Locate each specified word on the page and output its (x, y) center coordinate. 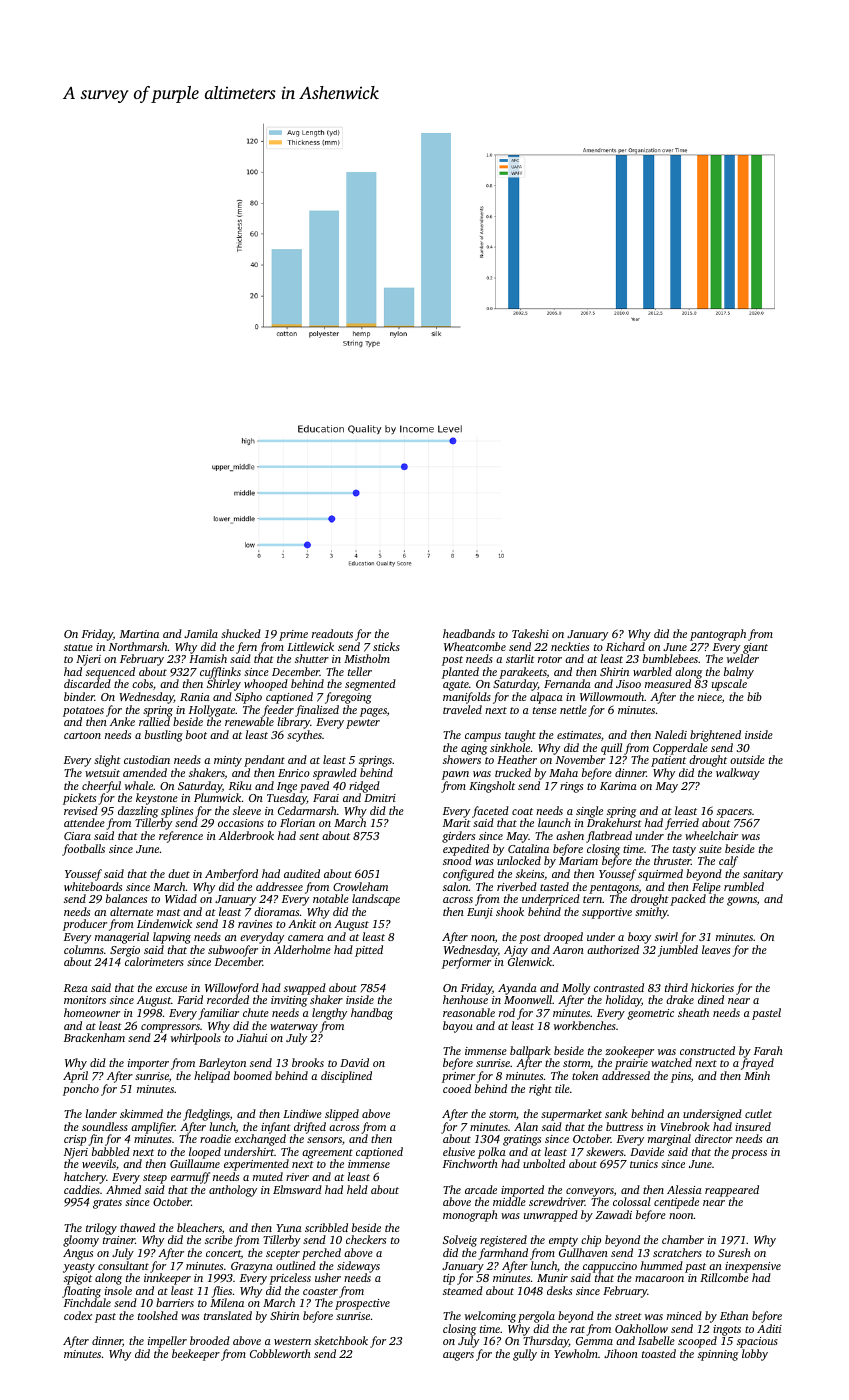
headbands (469, 633)
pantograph (718, 635)
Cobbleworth (280, 1353)
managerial (122, 938)
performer (466, 963)
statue (78, 647)
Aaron (568, 950)
